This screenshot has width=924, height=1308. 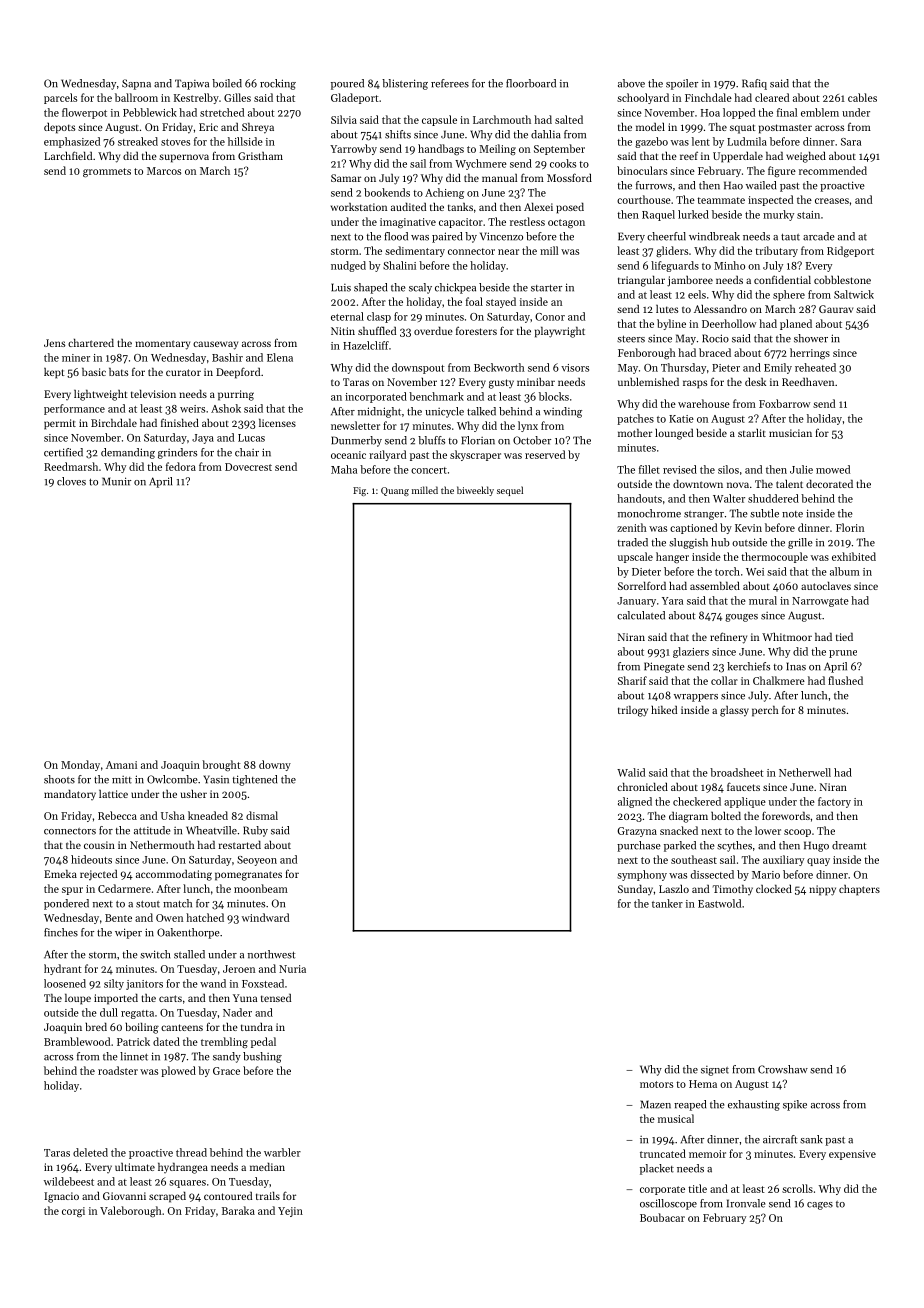 I want to click on cables, so click(x=862, y=97).
